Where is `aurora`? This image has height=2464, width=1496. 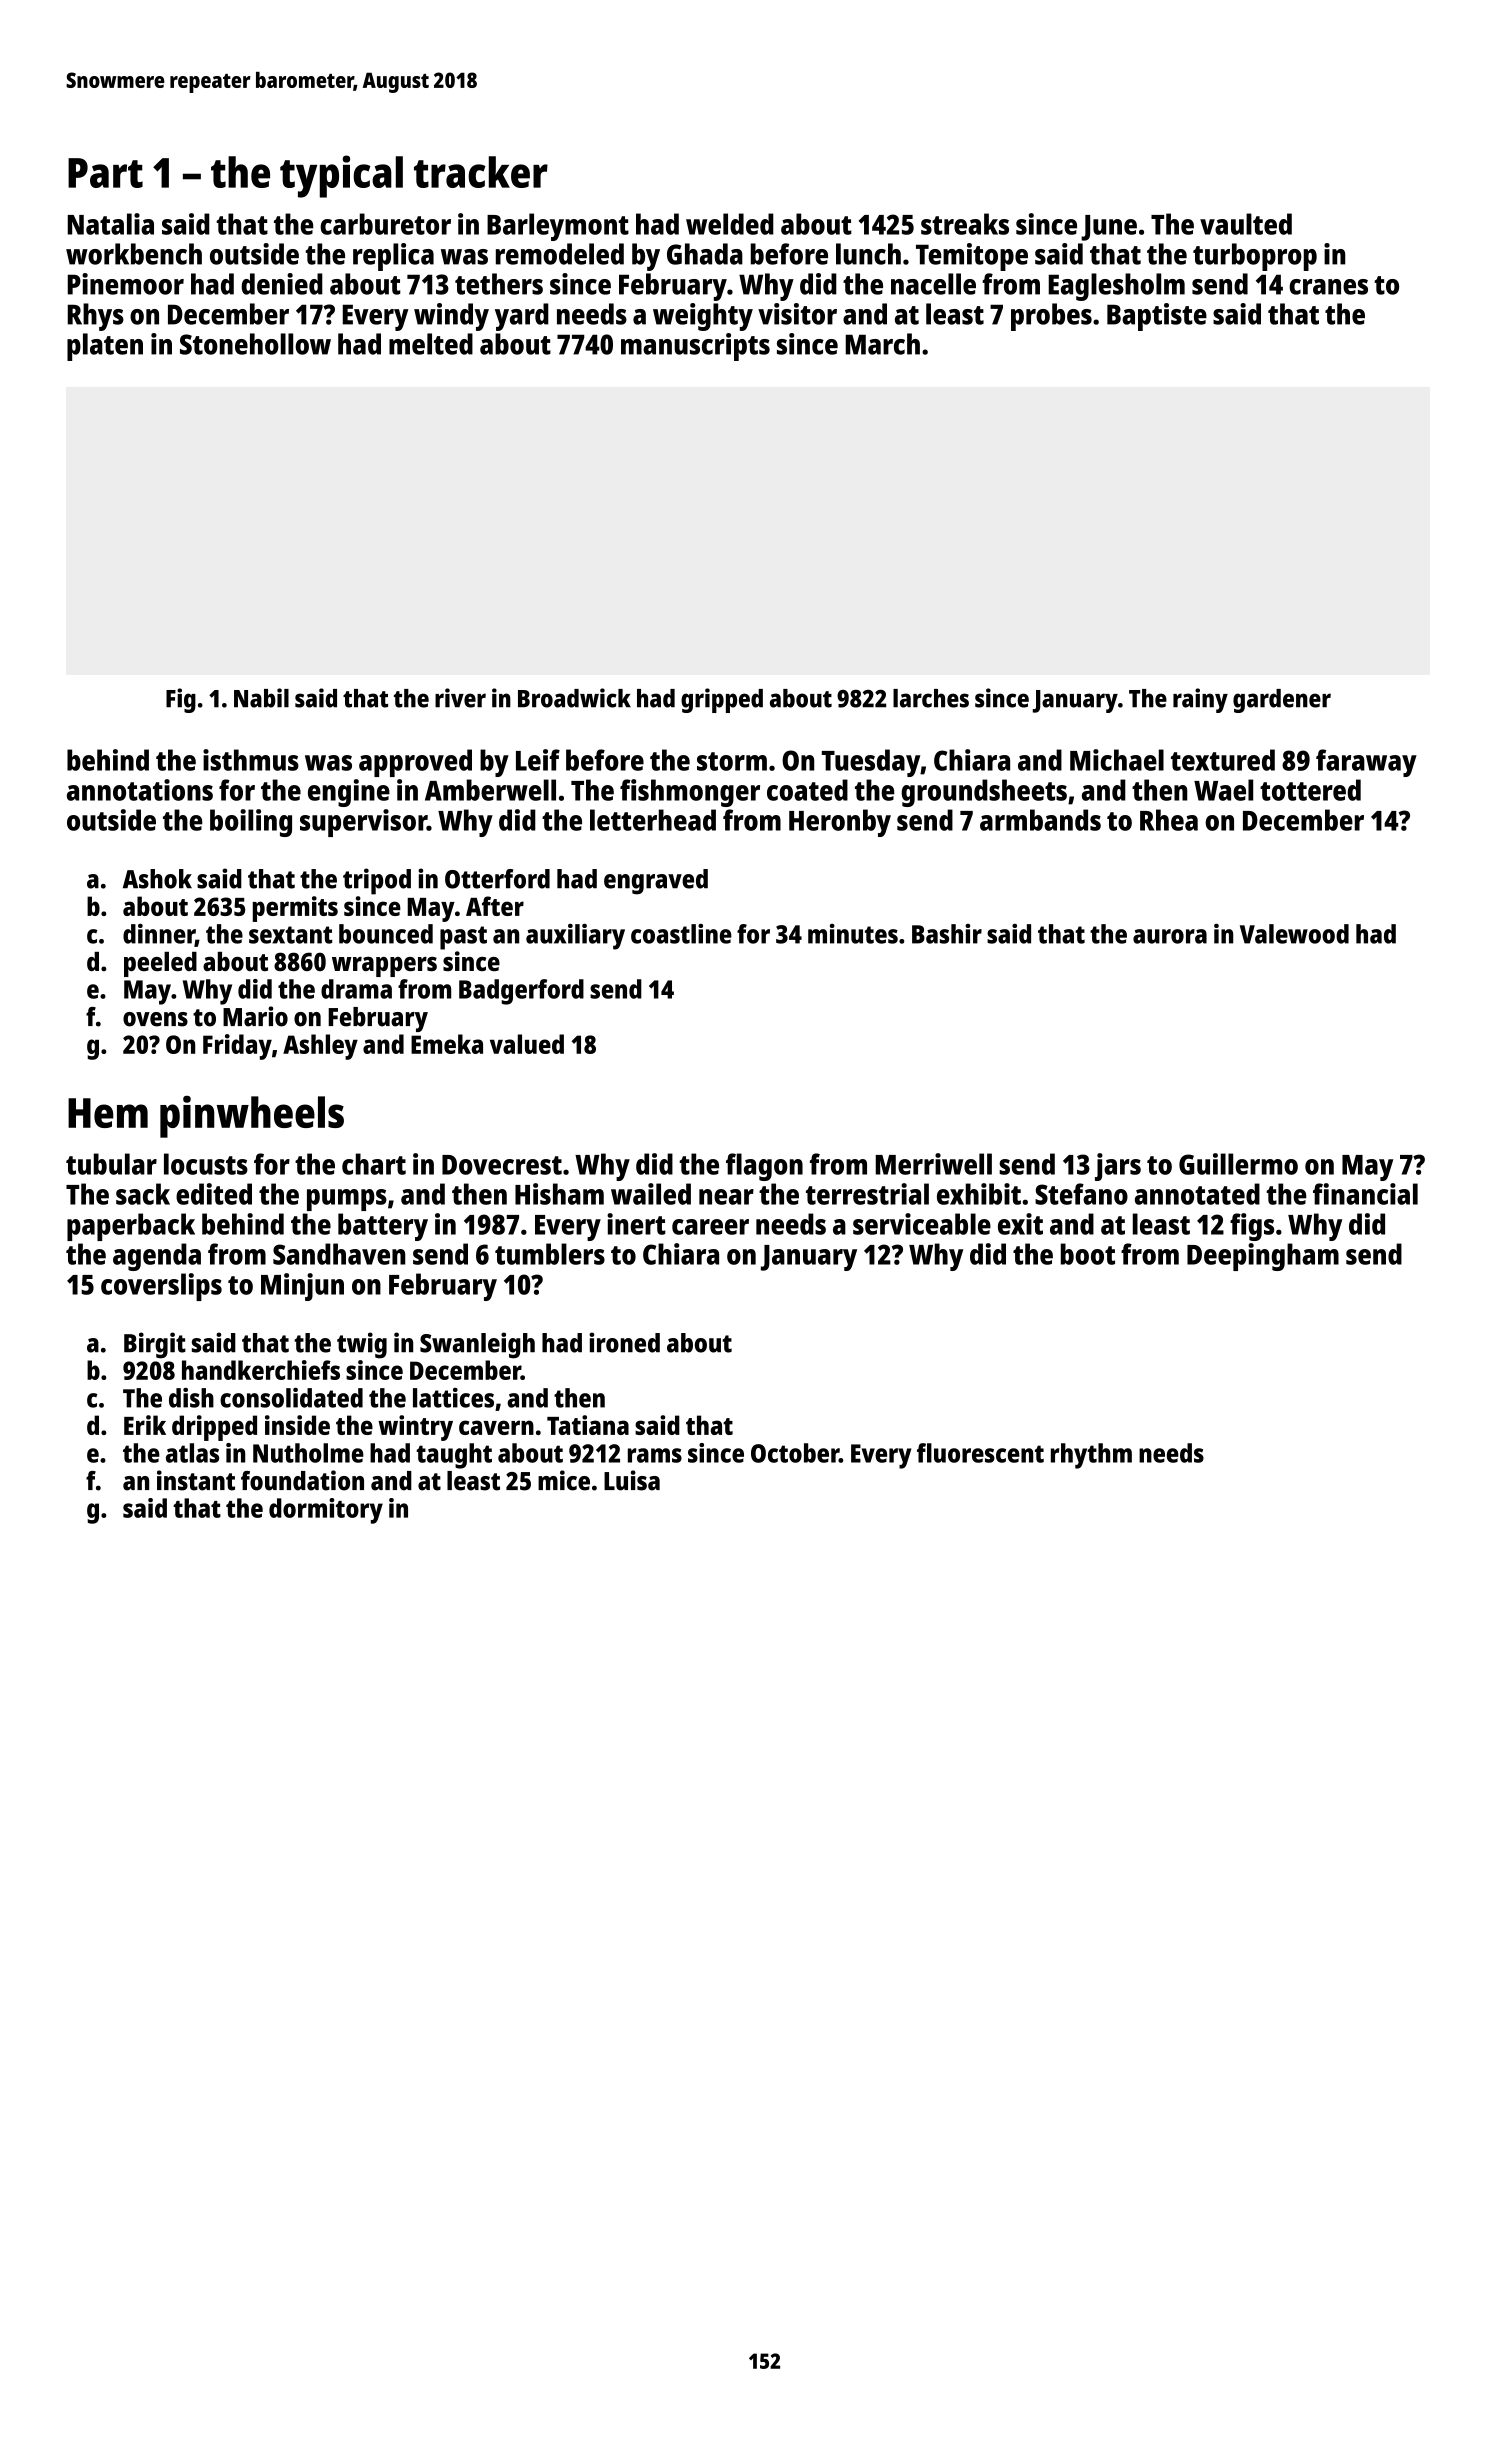 aurora is located at coordinates (1170, 936).
